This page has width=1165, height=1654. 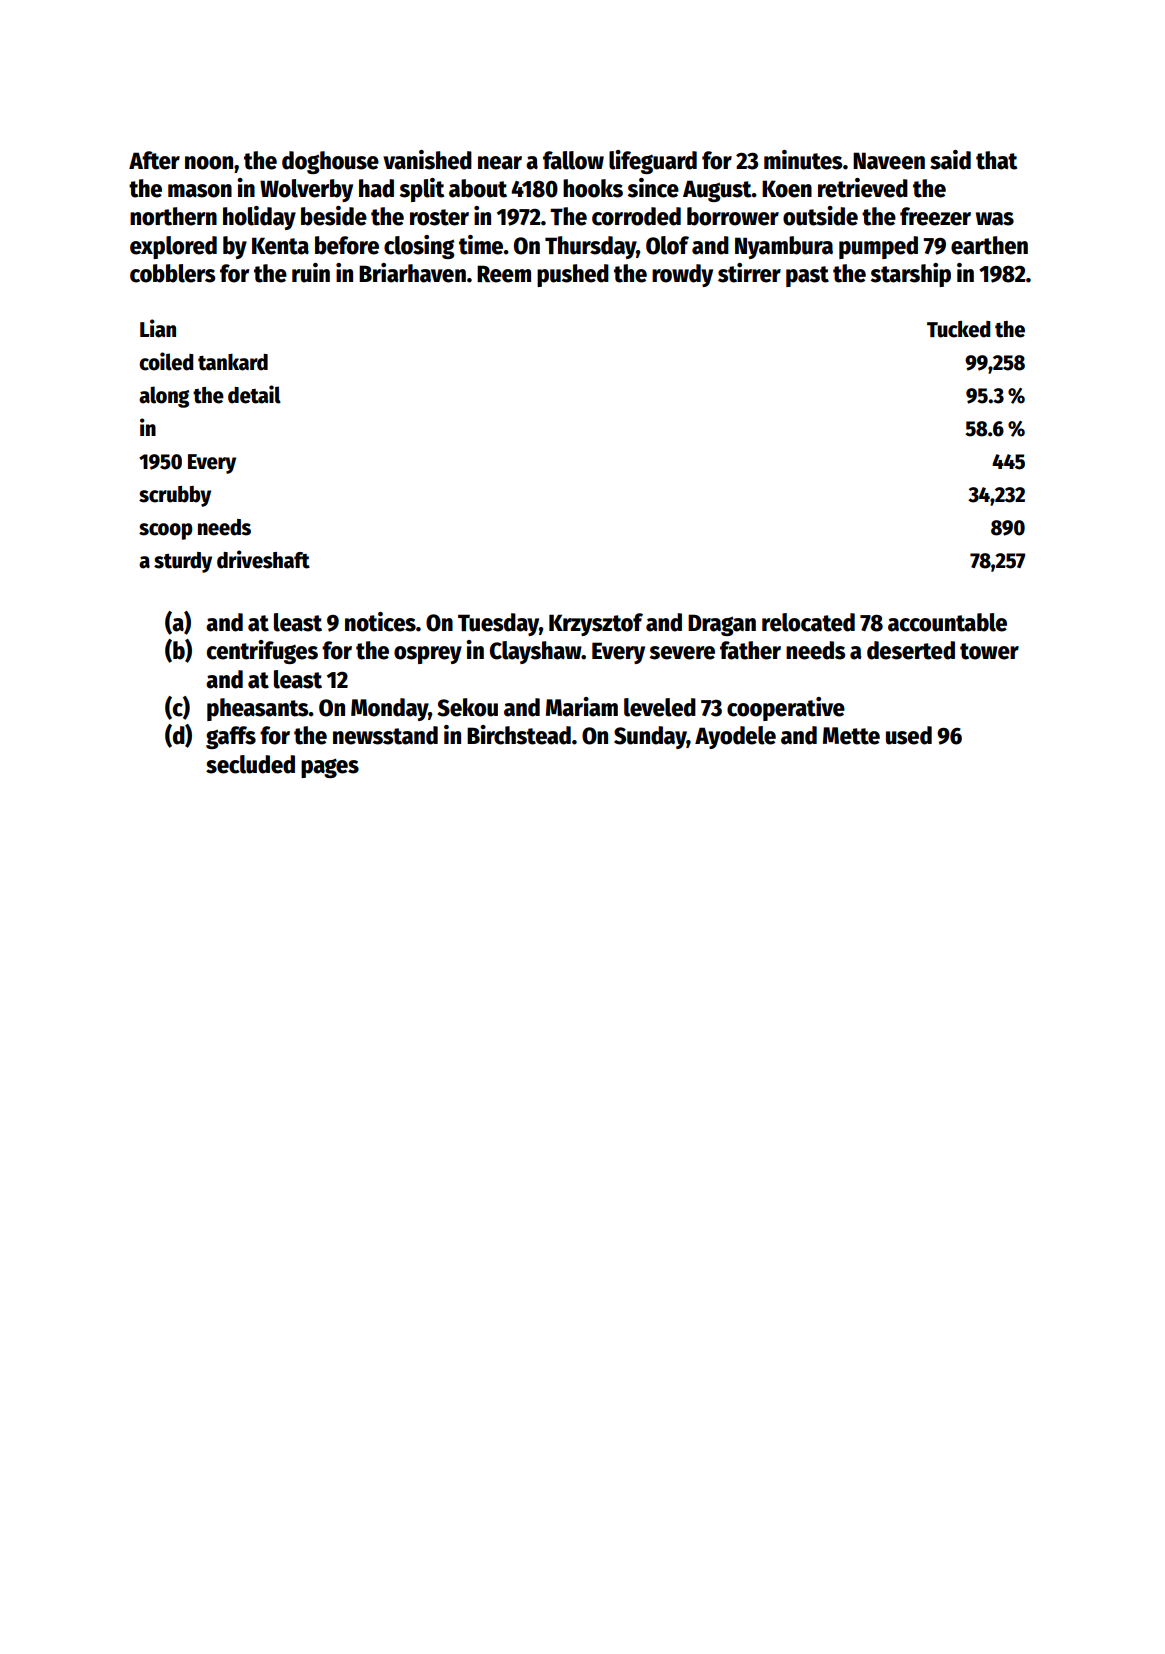 What do you see at coordinates (519, 735) in the page?
I see `Birchstead` at bounding box center [519, 735].
